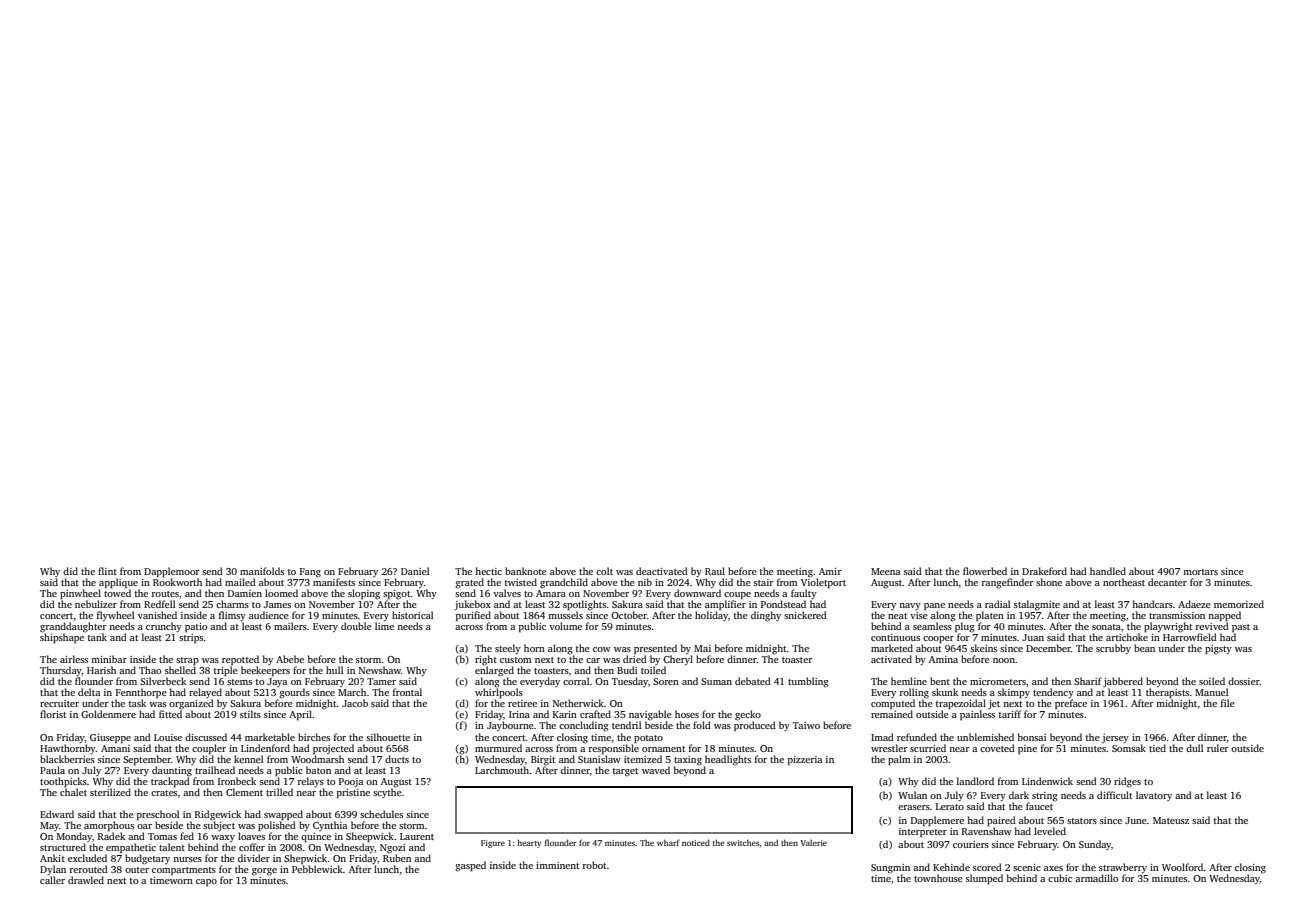 The height and width of the screenshot is (924, 1308). What do you see at coordinates (57, 814) in the screenshot?
I see `Edward` at bounding box center [57, 814].
